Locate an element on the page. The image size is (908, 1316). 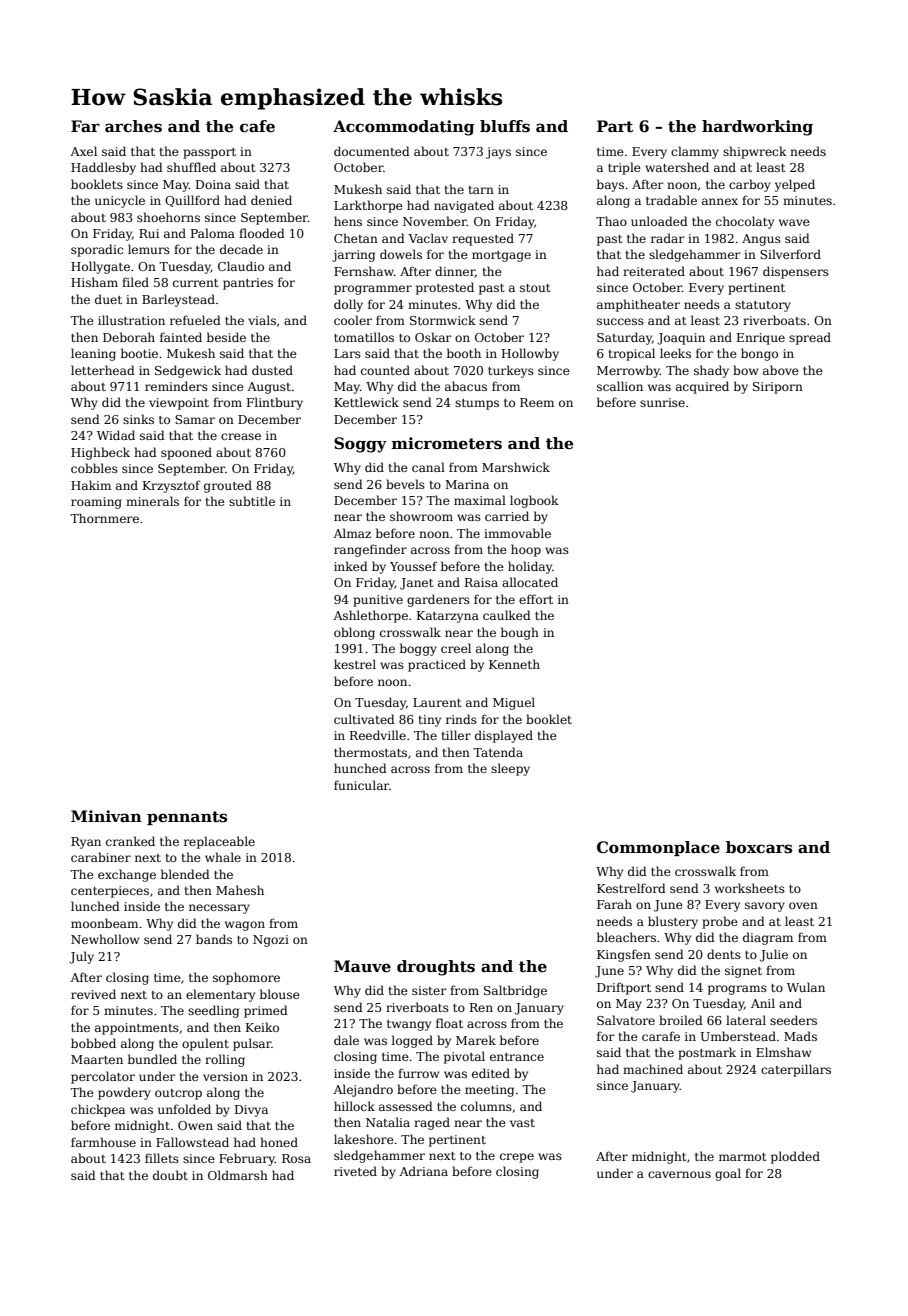
hardworking is located at coordinates (757, 128).
